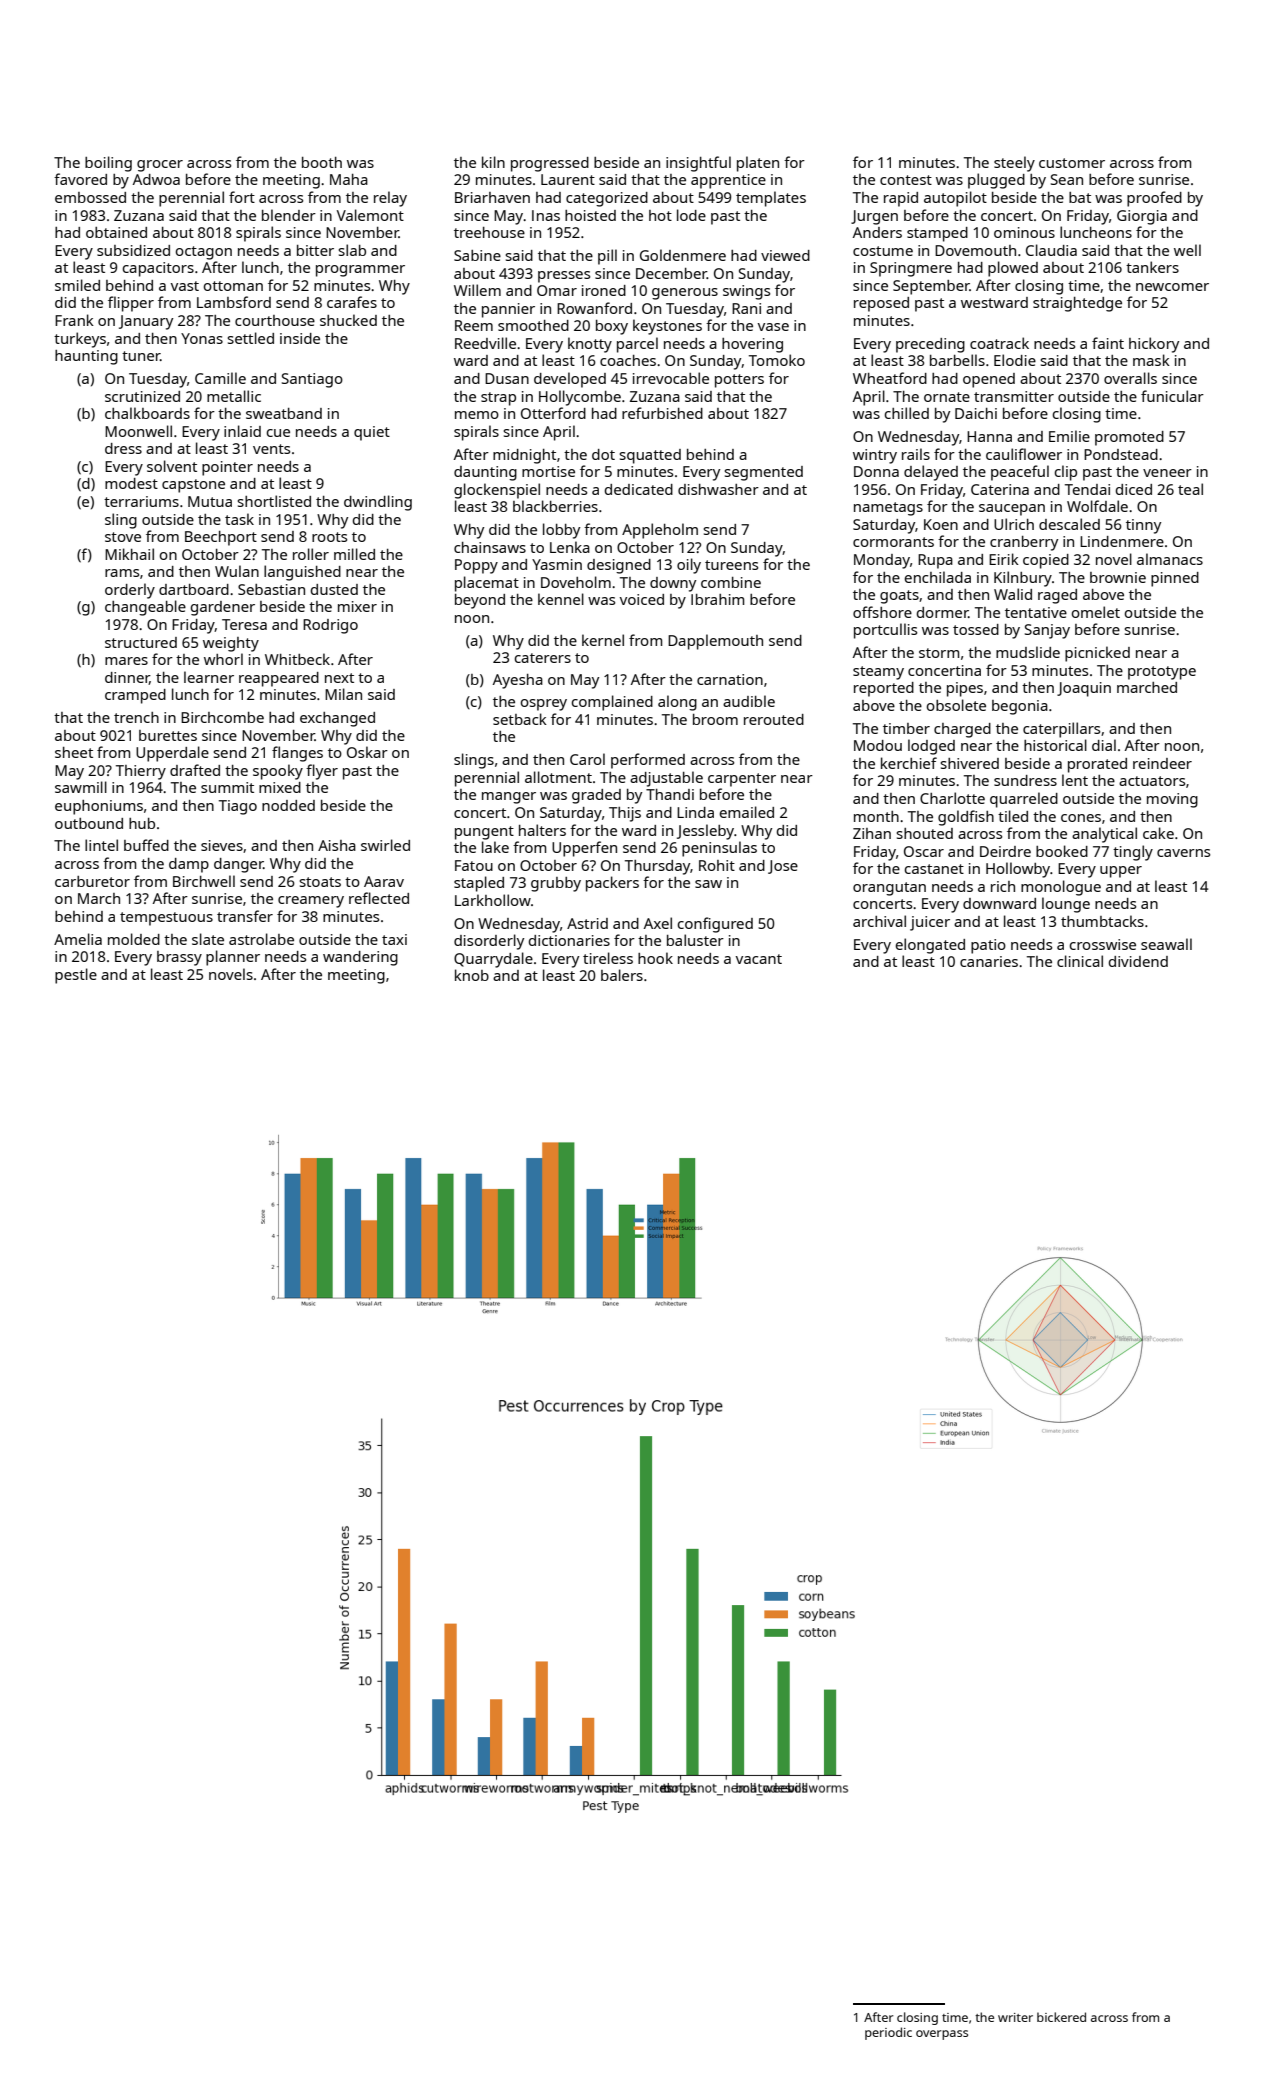  Describe the element at coordinates (888, 2033) in the screenshot. I see `periodic` at that location.
